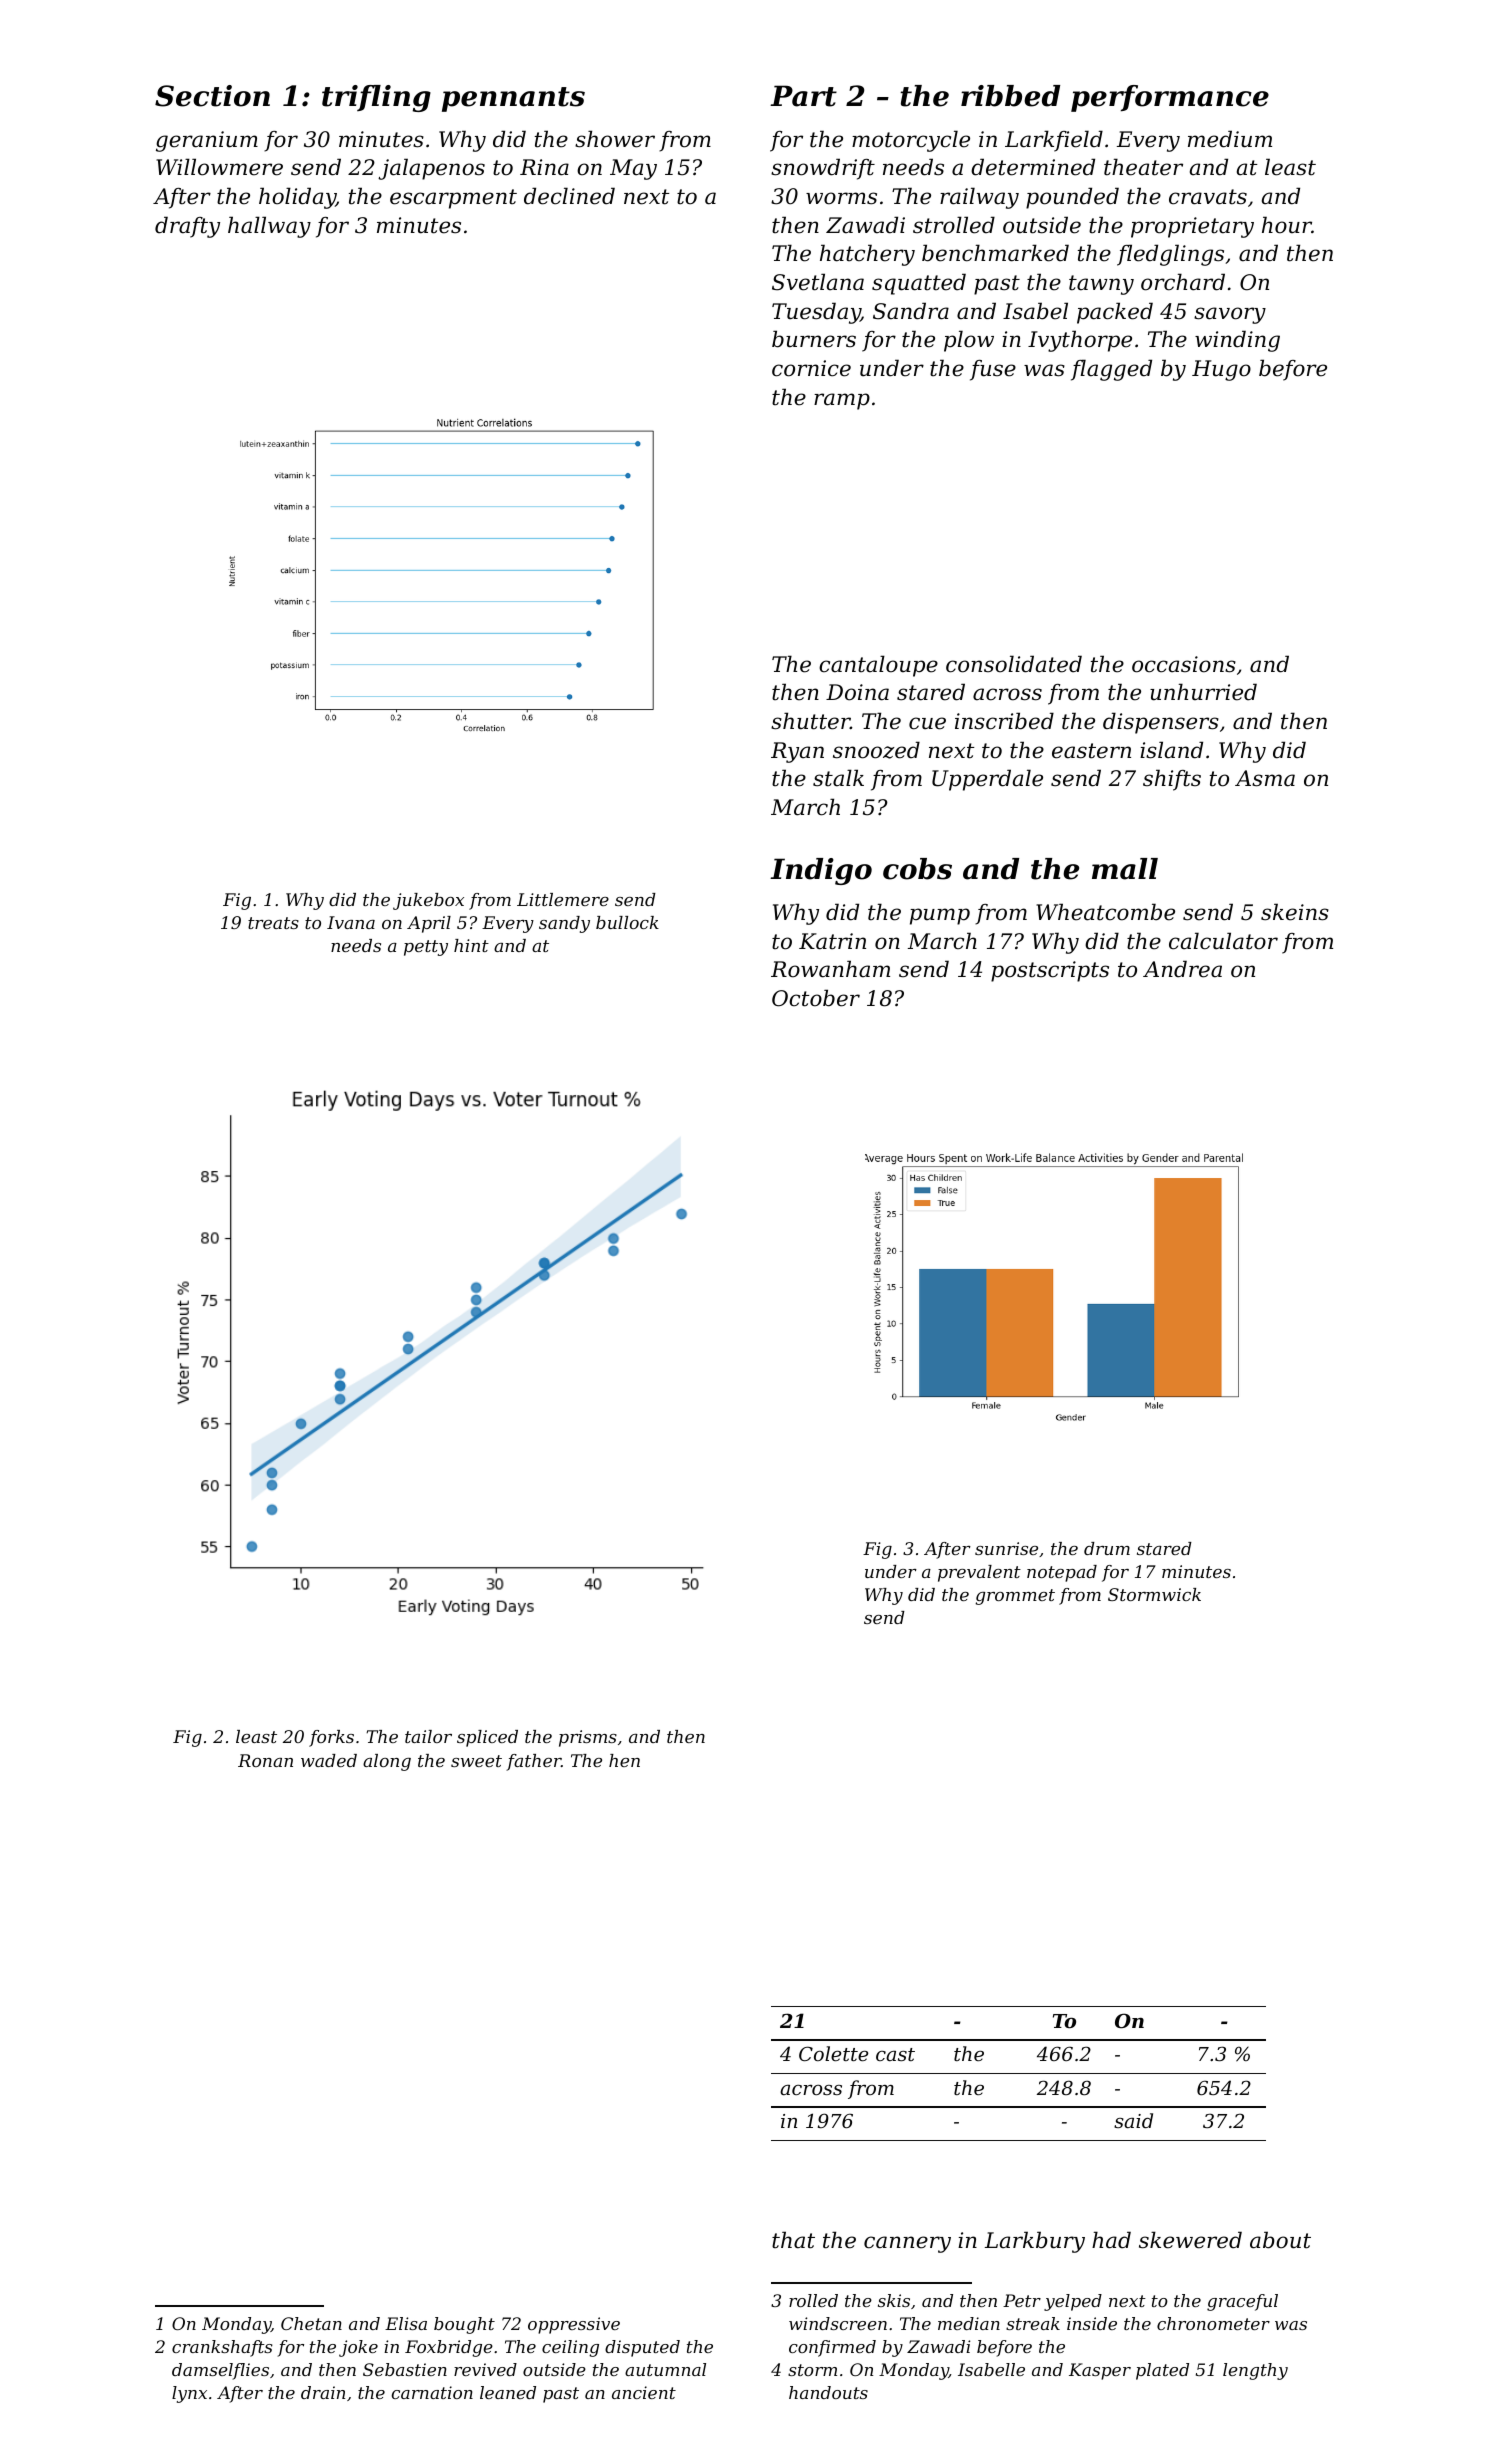 The width and height of the image is (1496, 2464). Describe the element at coordinates (432, 2392) in the image. I see `carnation` at that location.
